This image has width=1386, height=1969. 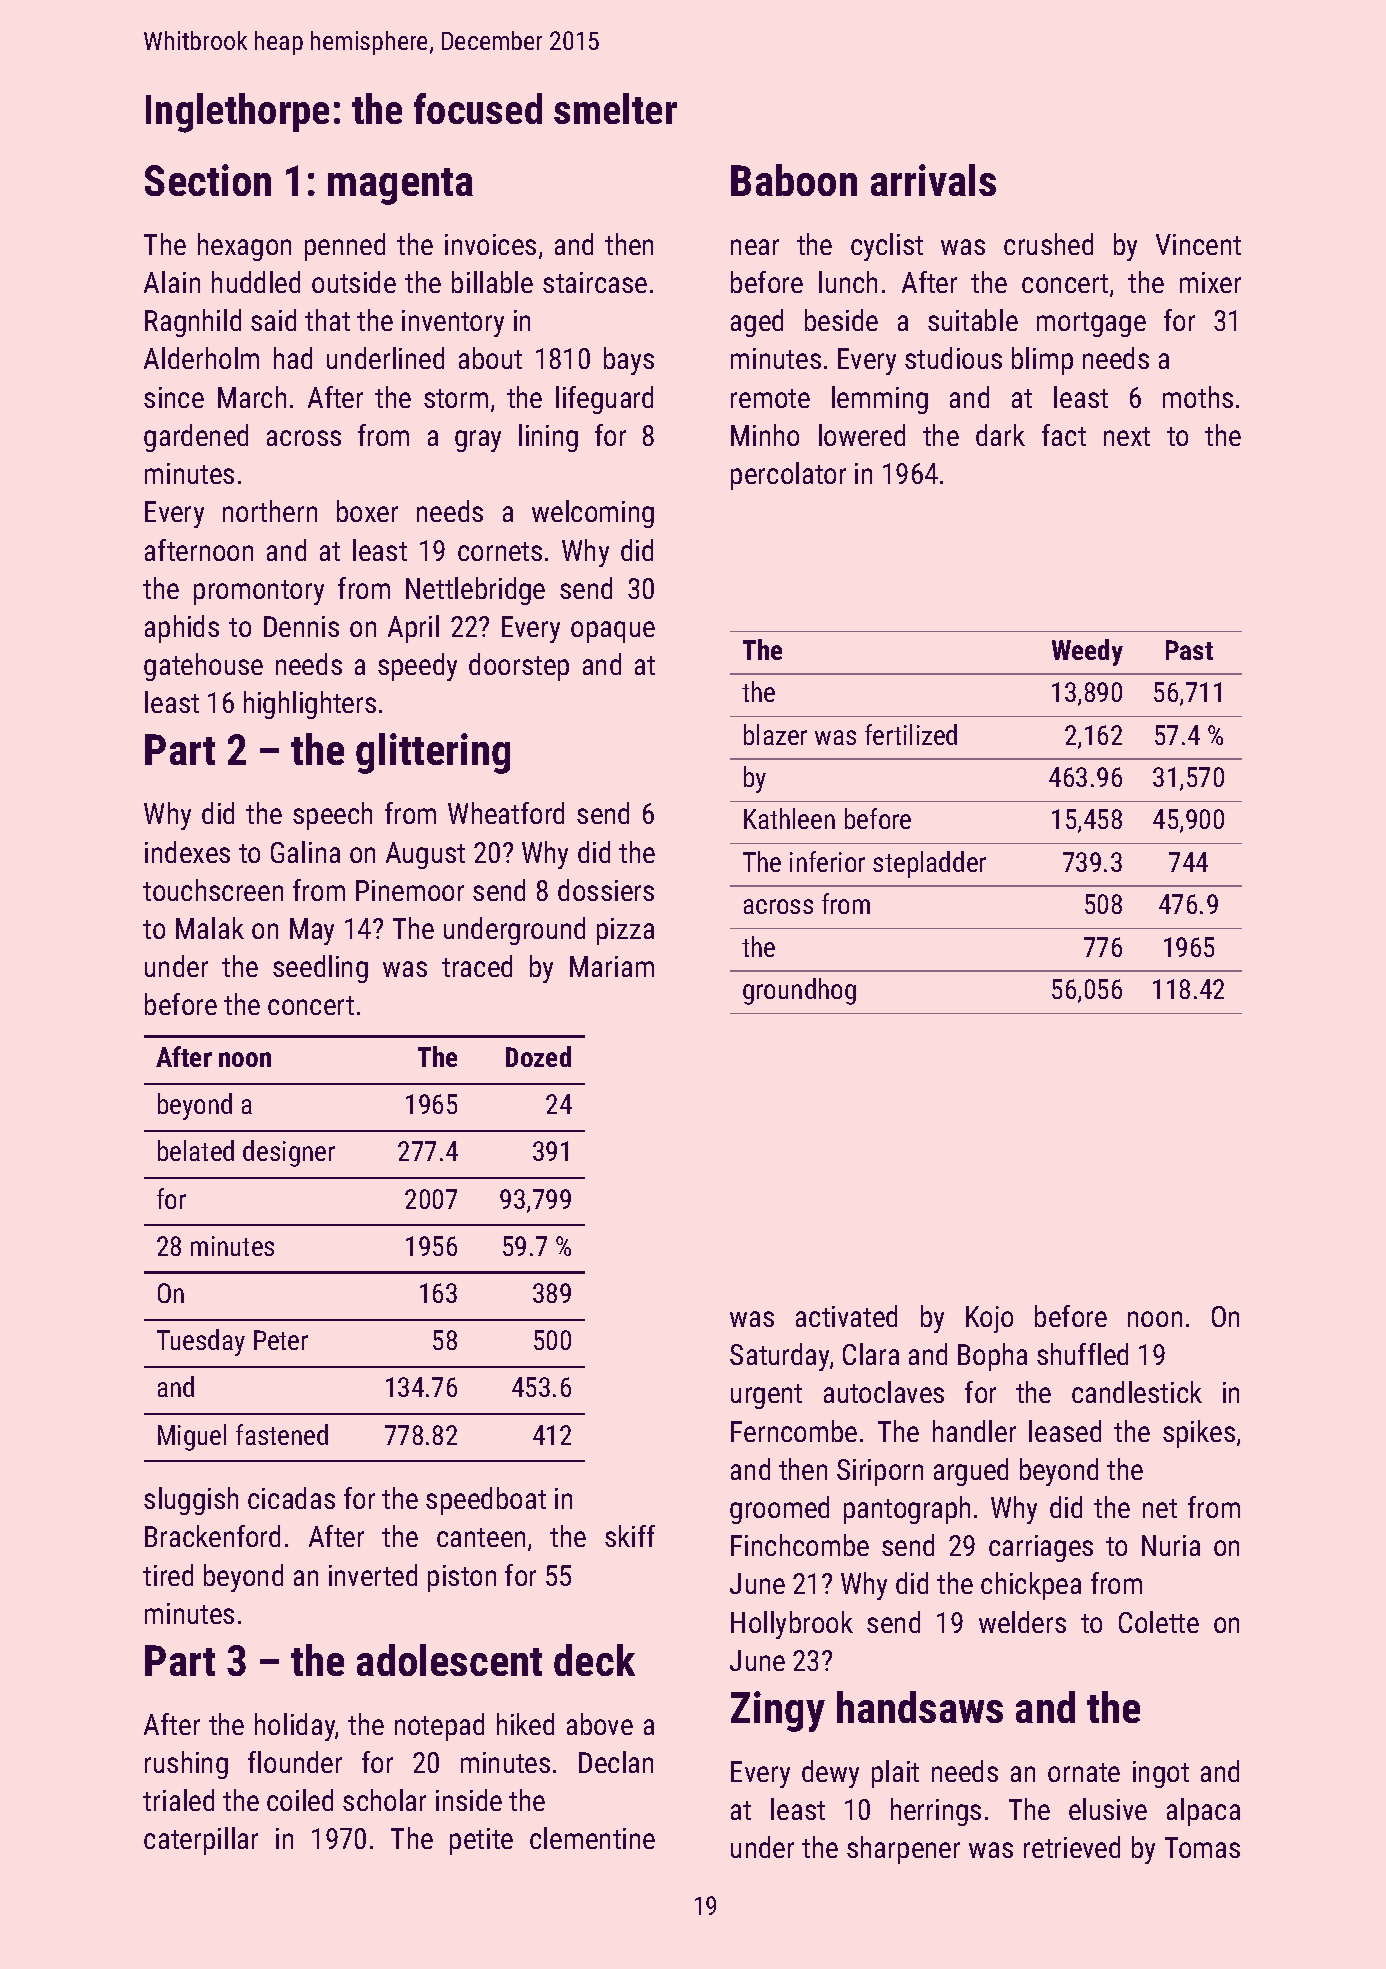 What do you see at coordinates (203, 667) in the image?
I see `gatehouse` at bounding box center [203, 667].
